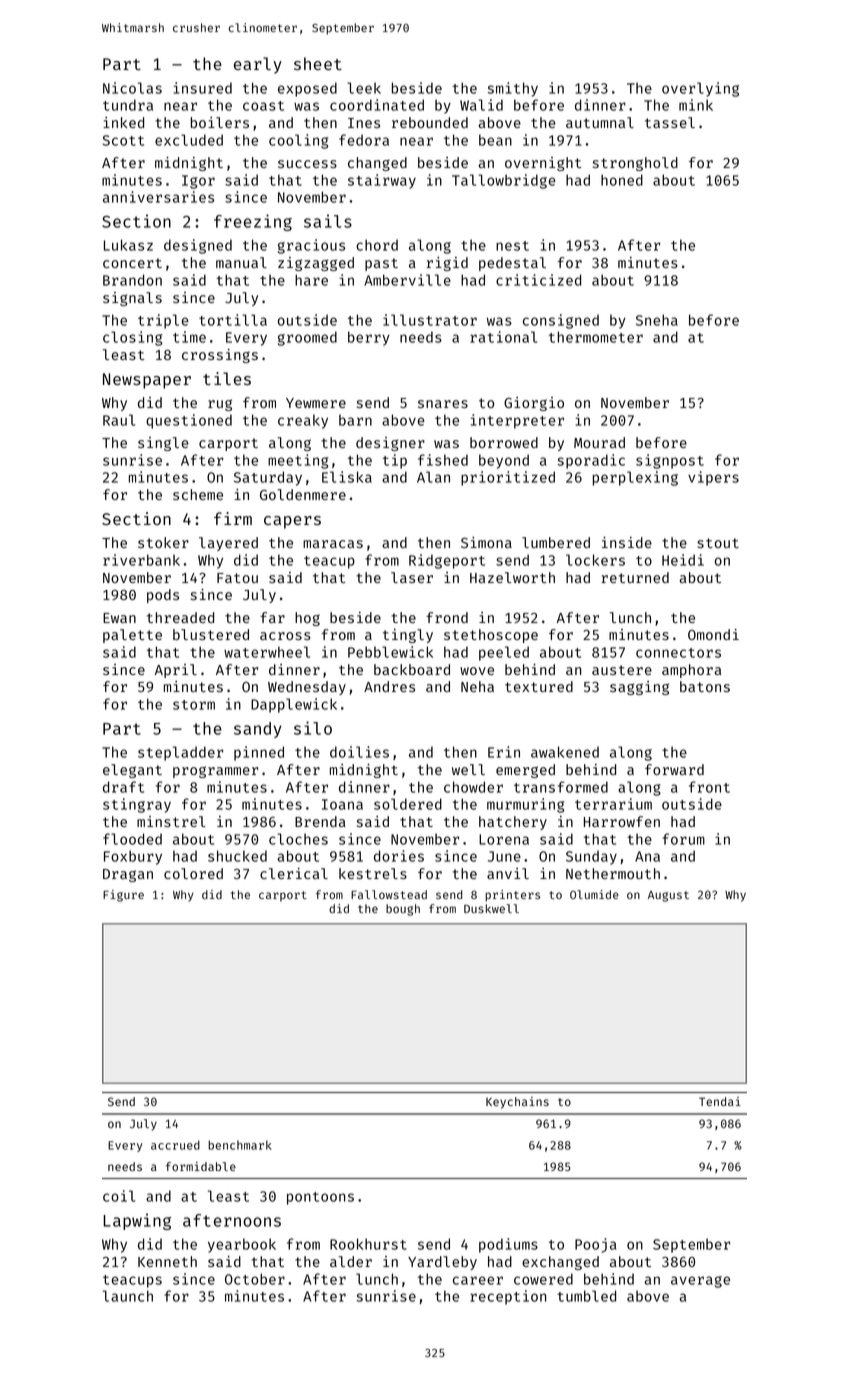 The width and height of the screenshot is (849, 1400). What do you see at coordinates (700, 89) in the screenshot?
I see `overlying` at bounding box center [700, 89].
